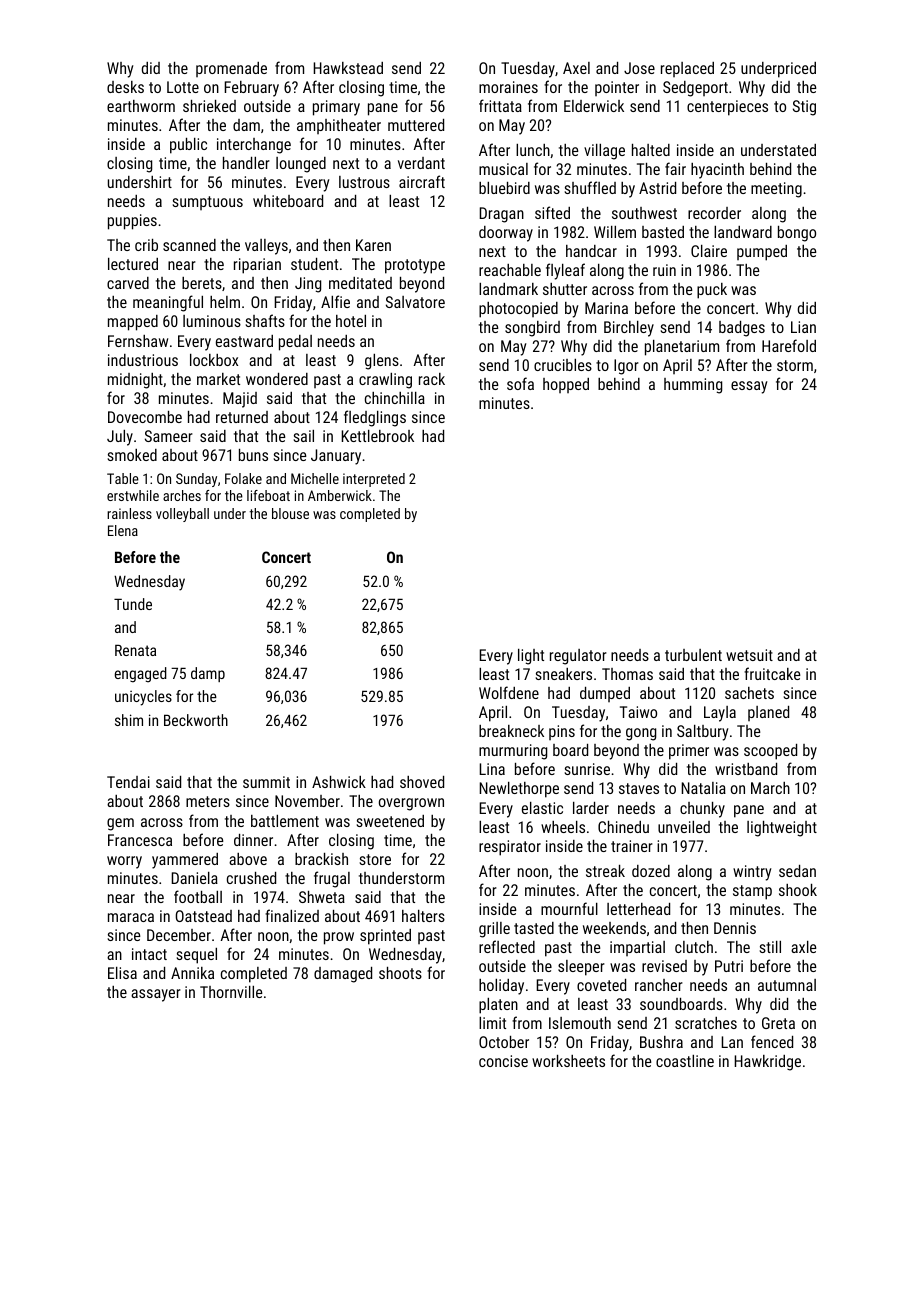 The height and width of the document is (1308, 924). Describe the element at coordinates (253, 840) in the document. I see `dinner` at that location.
